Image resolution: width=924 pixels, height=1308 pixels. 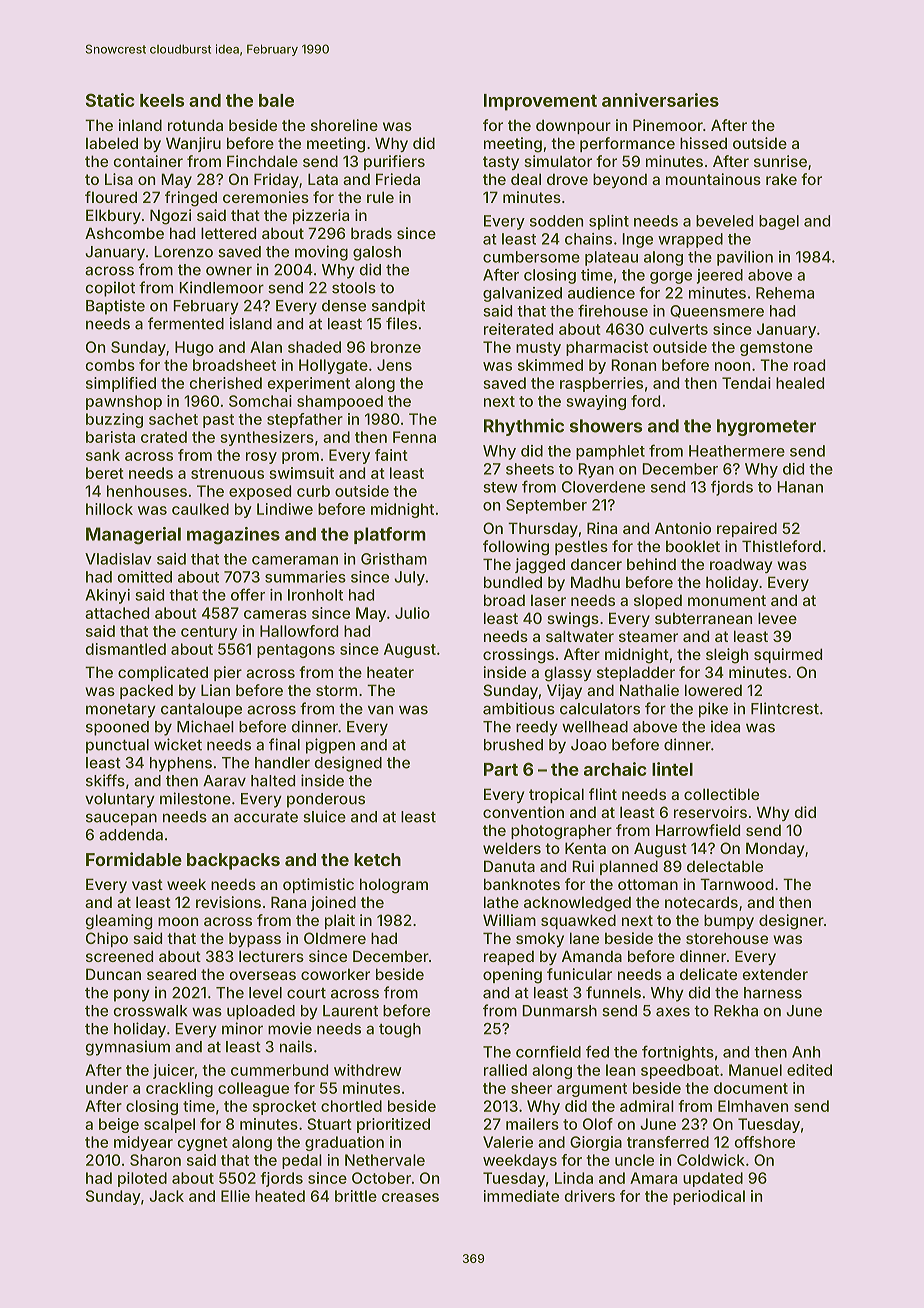 What do you see at coordinates (777, 618) in the page?
I see `levee` at bounding box center [777, 618].
